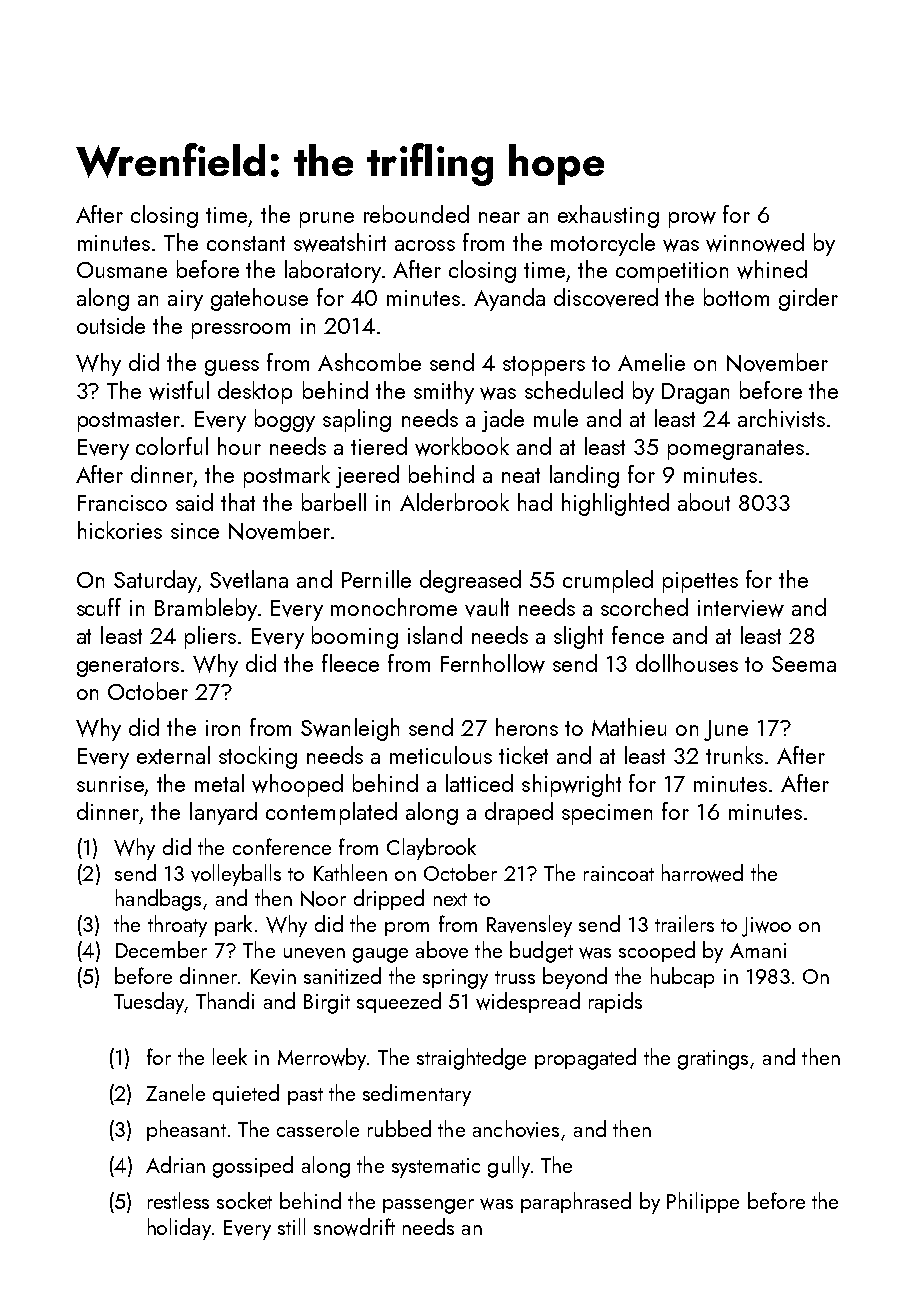 The width and height of the screenshot is (924, 1311). What do you see at coordinates (713, 1060) in the screenshot?
I see `gratings` at bounding box center [713, 1060].
